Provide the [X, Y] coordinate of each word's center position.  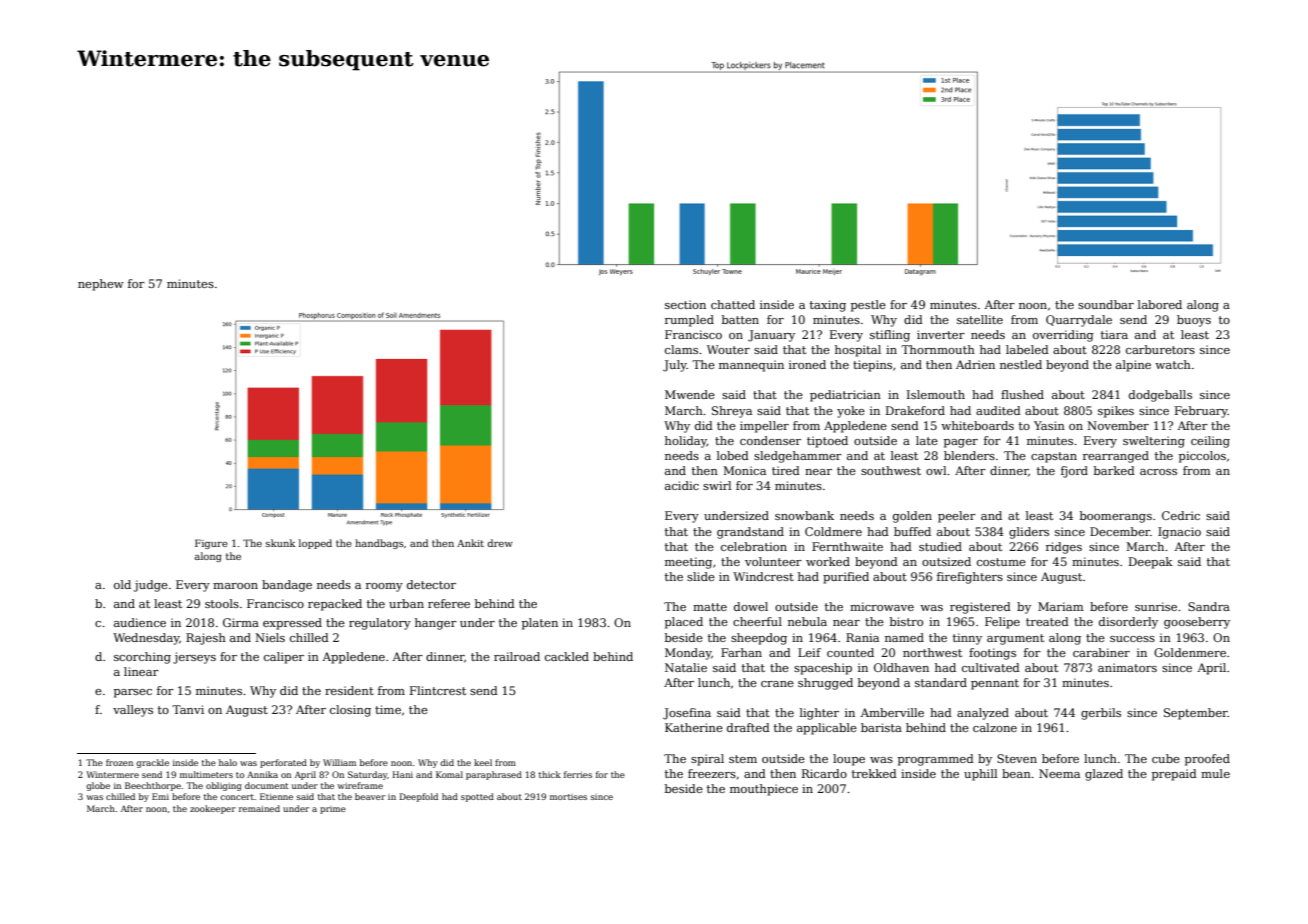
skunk [280, 543]
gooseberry [1197, 623]
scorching [142, 658]
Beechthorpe [153, 786]
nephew [101, 285]
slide [701, 576]
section [685, 304]
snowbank [804, 515]
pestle [868, 306]
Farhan [741, 652]
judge [151, 586]
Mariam [1061, 606]
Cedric [1181, 515]
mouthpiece [764, 790]
